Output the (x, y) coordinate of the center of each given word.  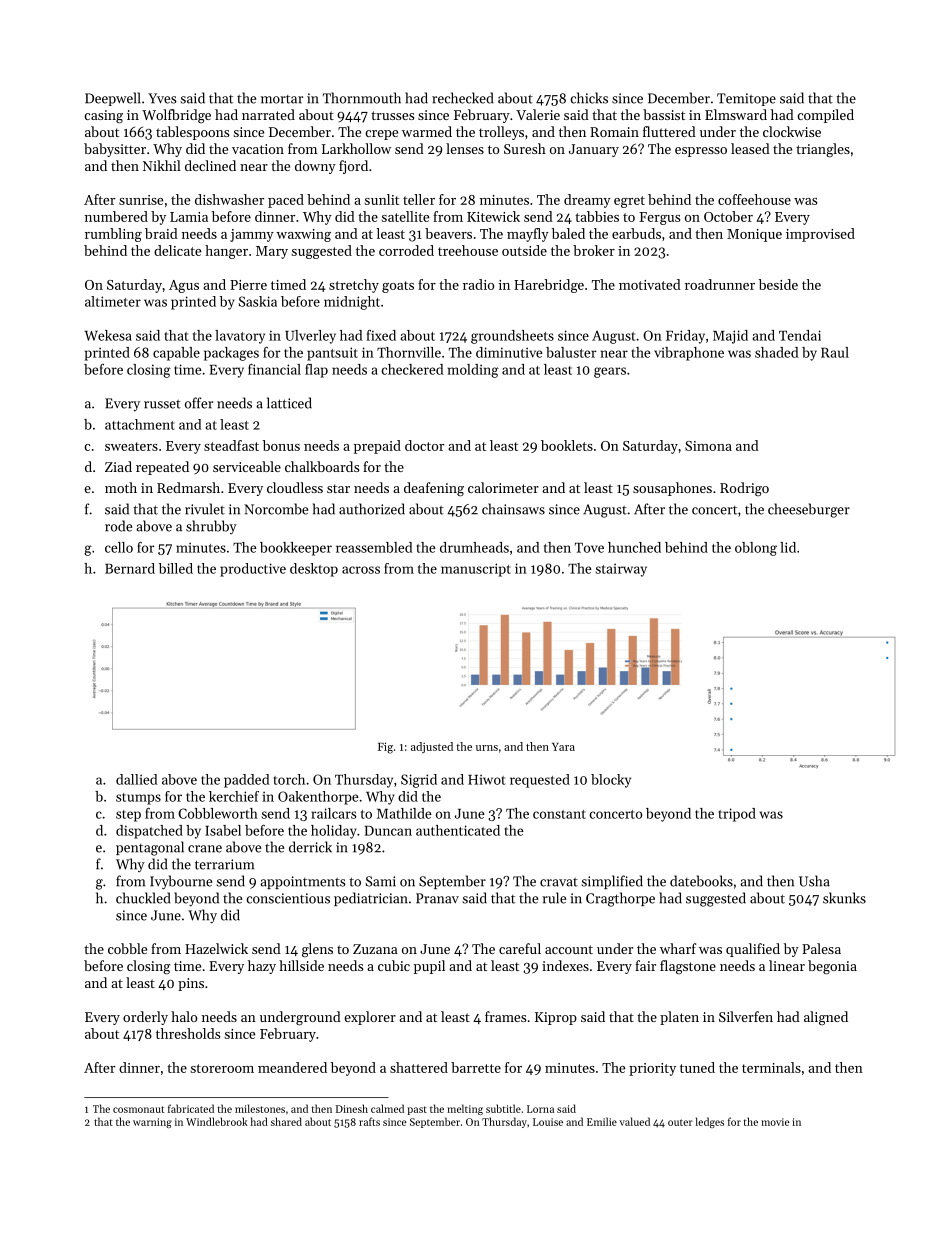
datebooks (701, 881)
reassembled (374, 547)
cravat (559, 882)
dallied (137, 779)
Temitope (746, 99)
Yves (162, 98)
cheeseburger (809, 510)
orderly (145, 1018)
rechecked (462, 98)
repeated (162, 468)
